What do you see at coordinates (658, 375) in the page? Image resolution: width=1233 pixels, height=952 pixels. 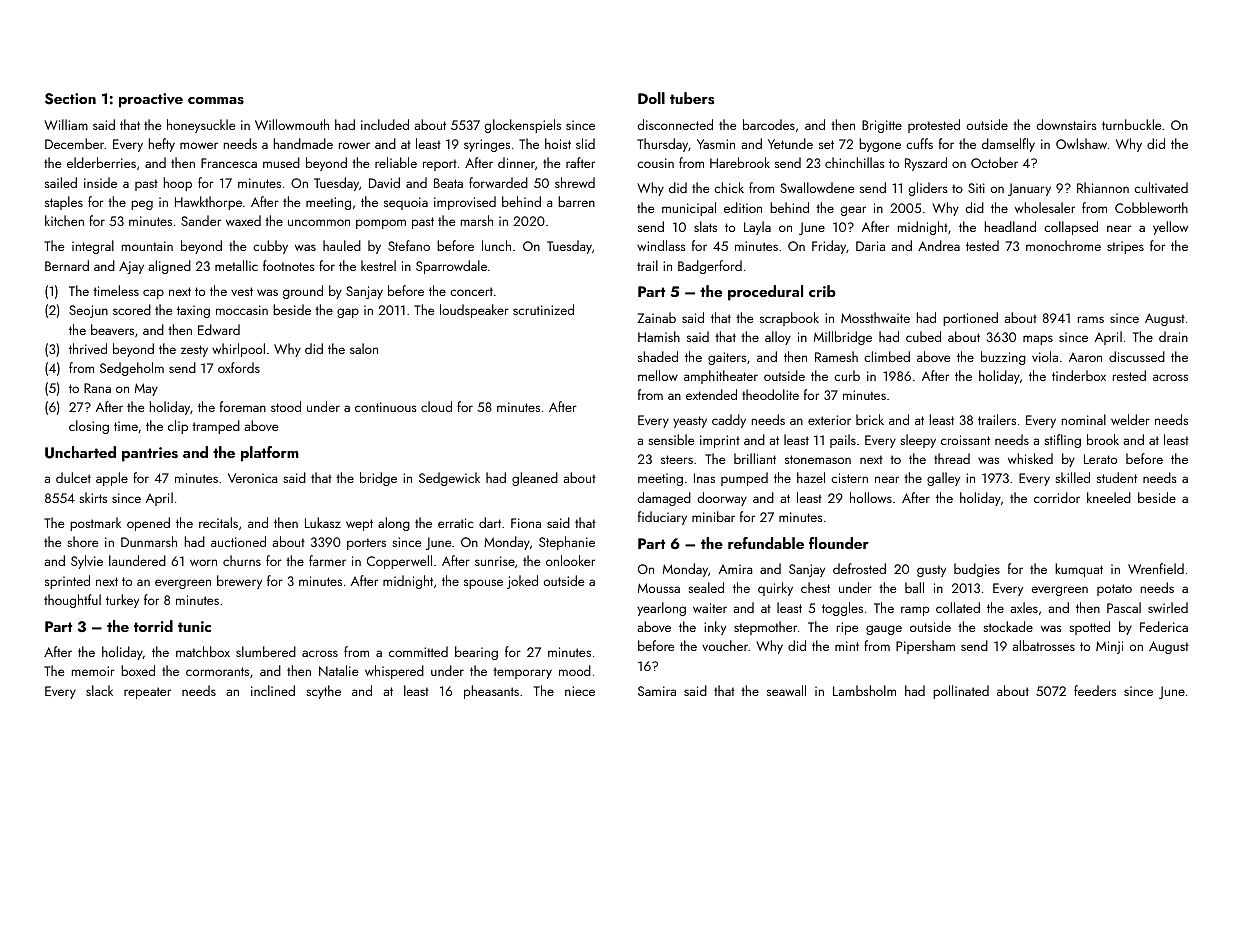 I see `mellow` at bounding box center [658, 375].
